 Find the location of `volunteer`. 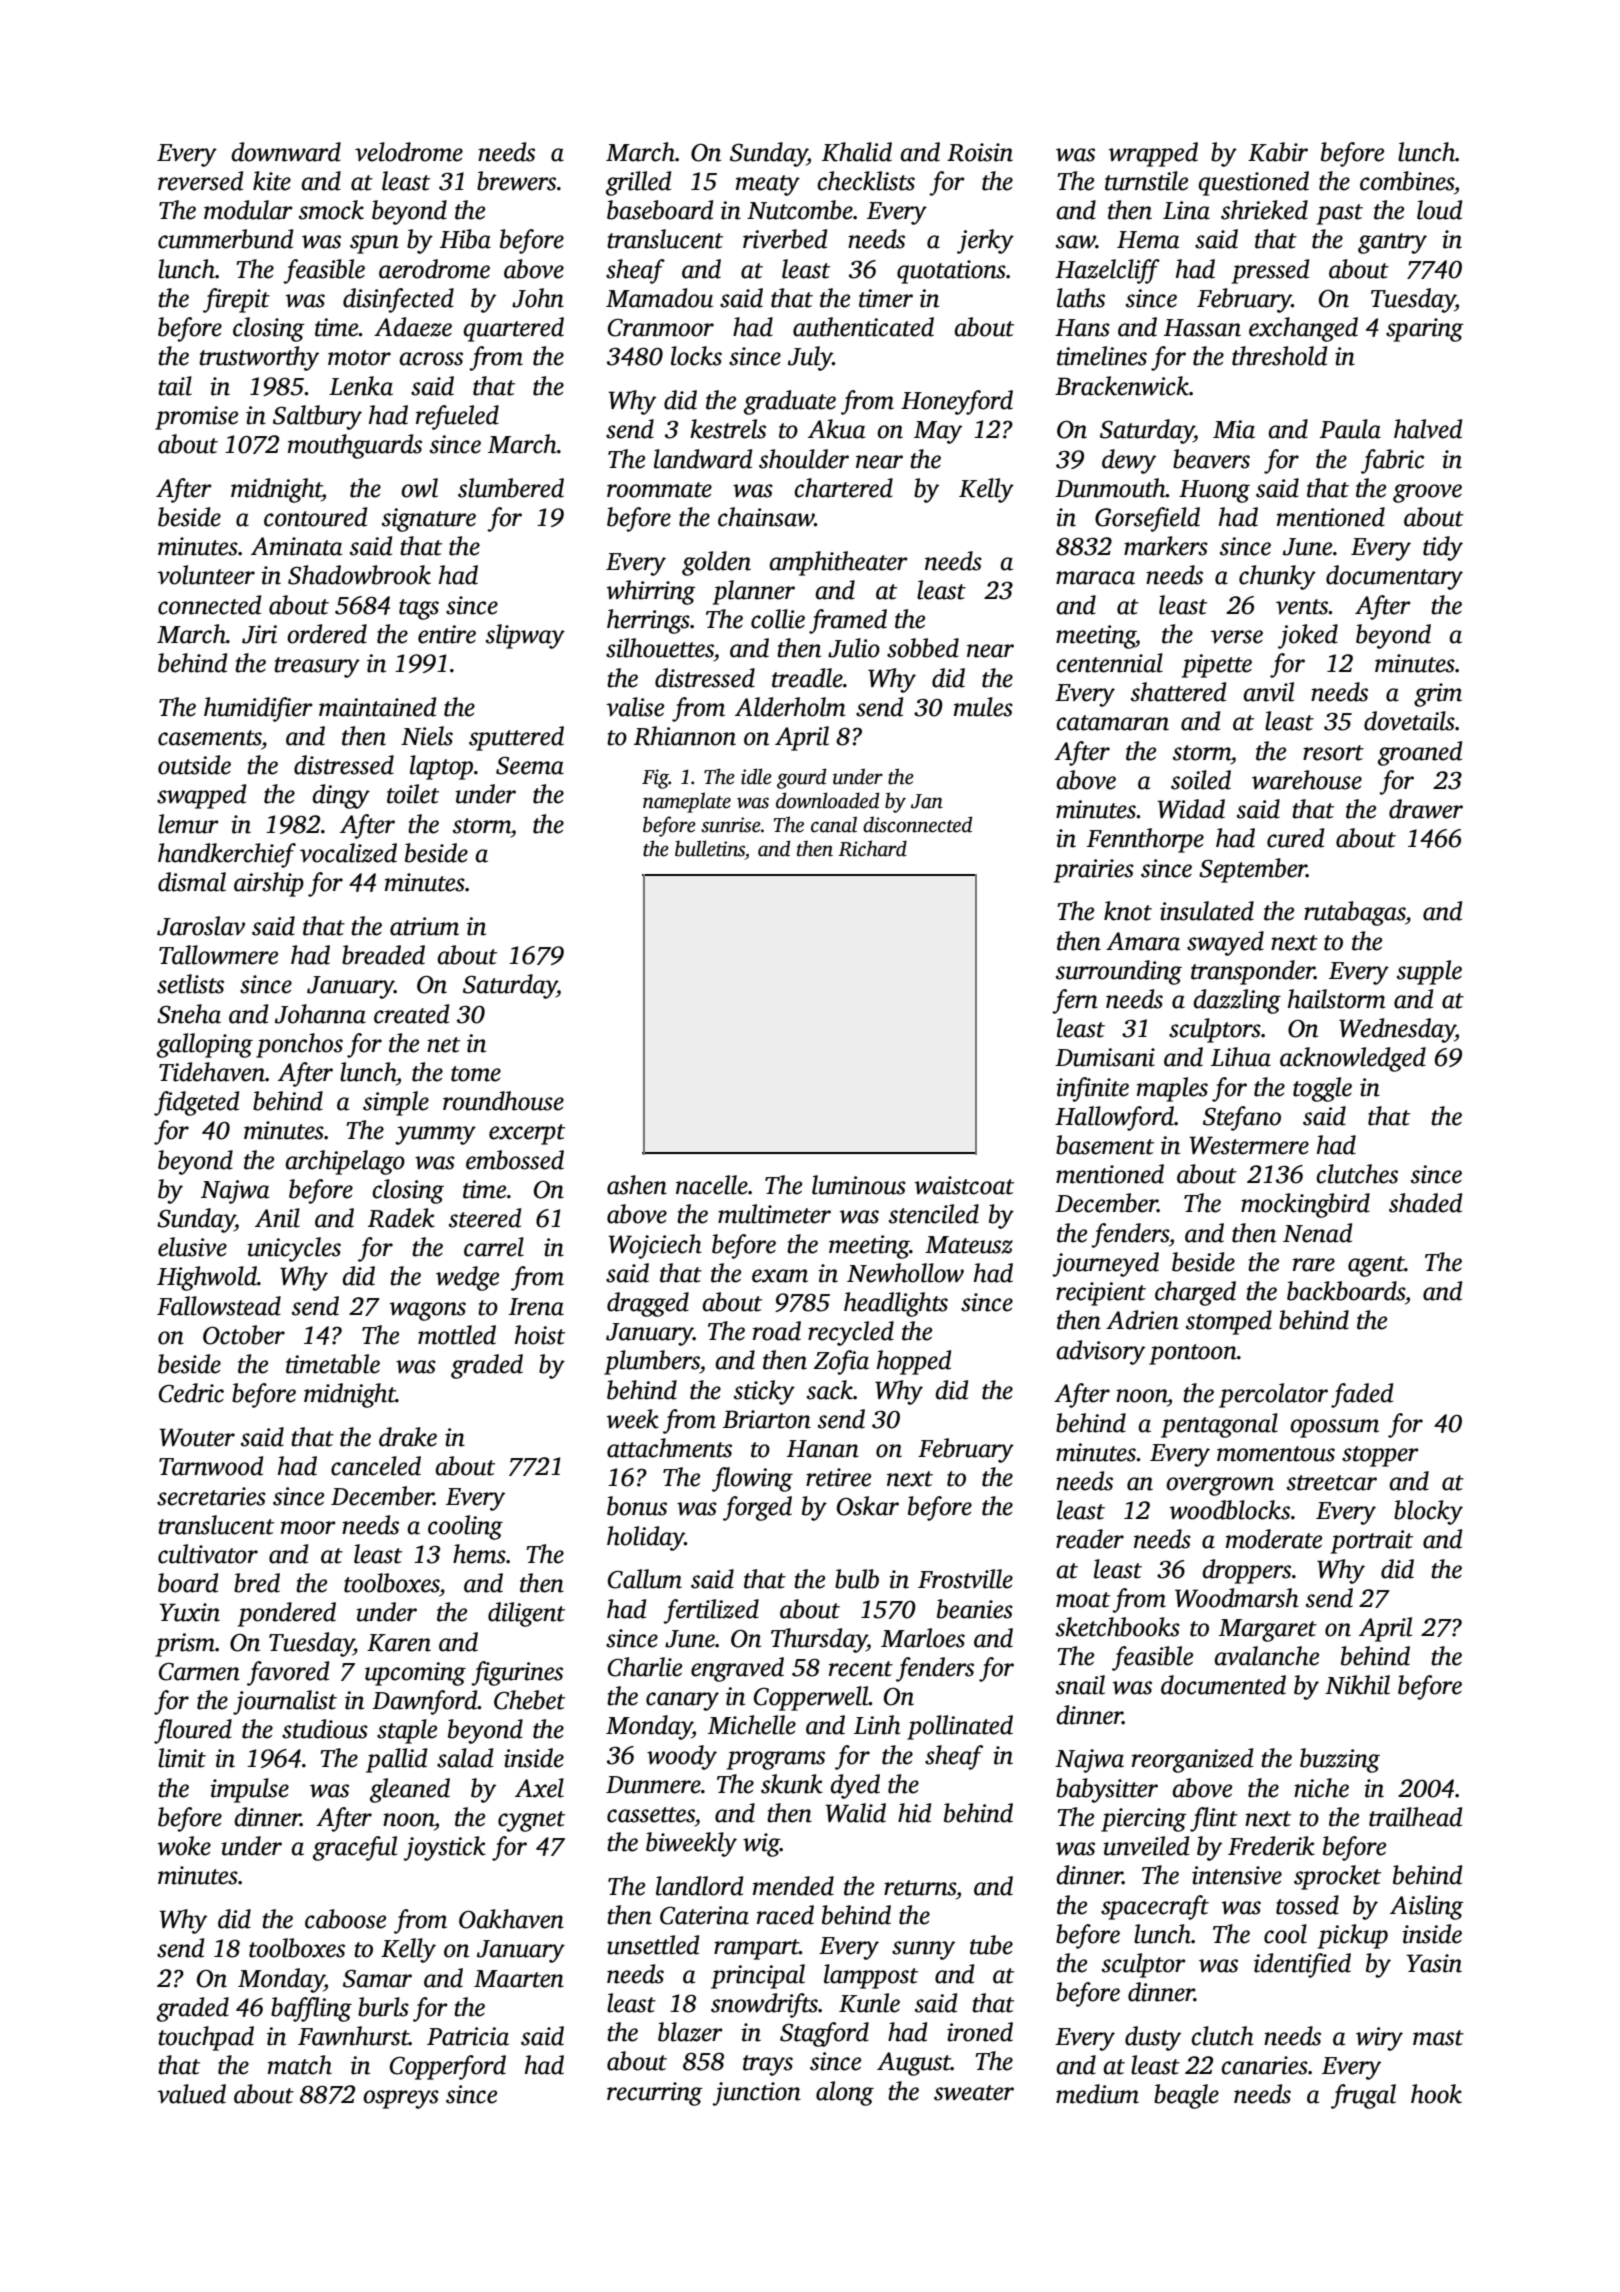

volunteer is located at coordinates (206, 575).
